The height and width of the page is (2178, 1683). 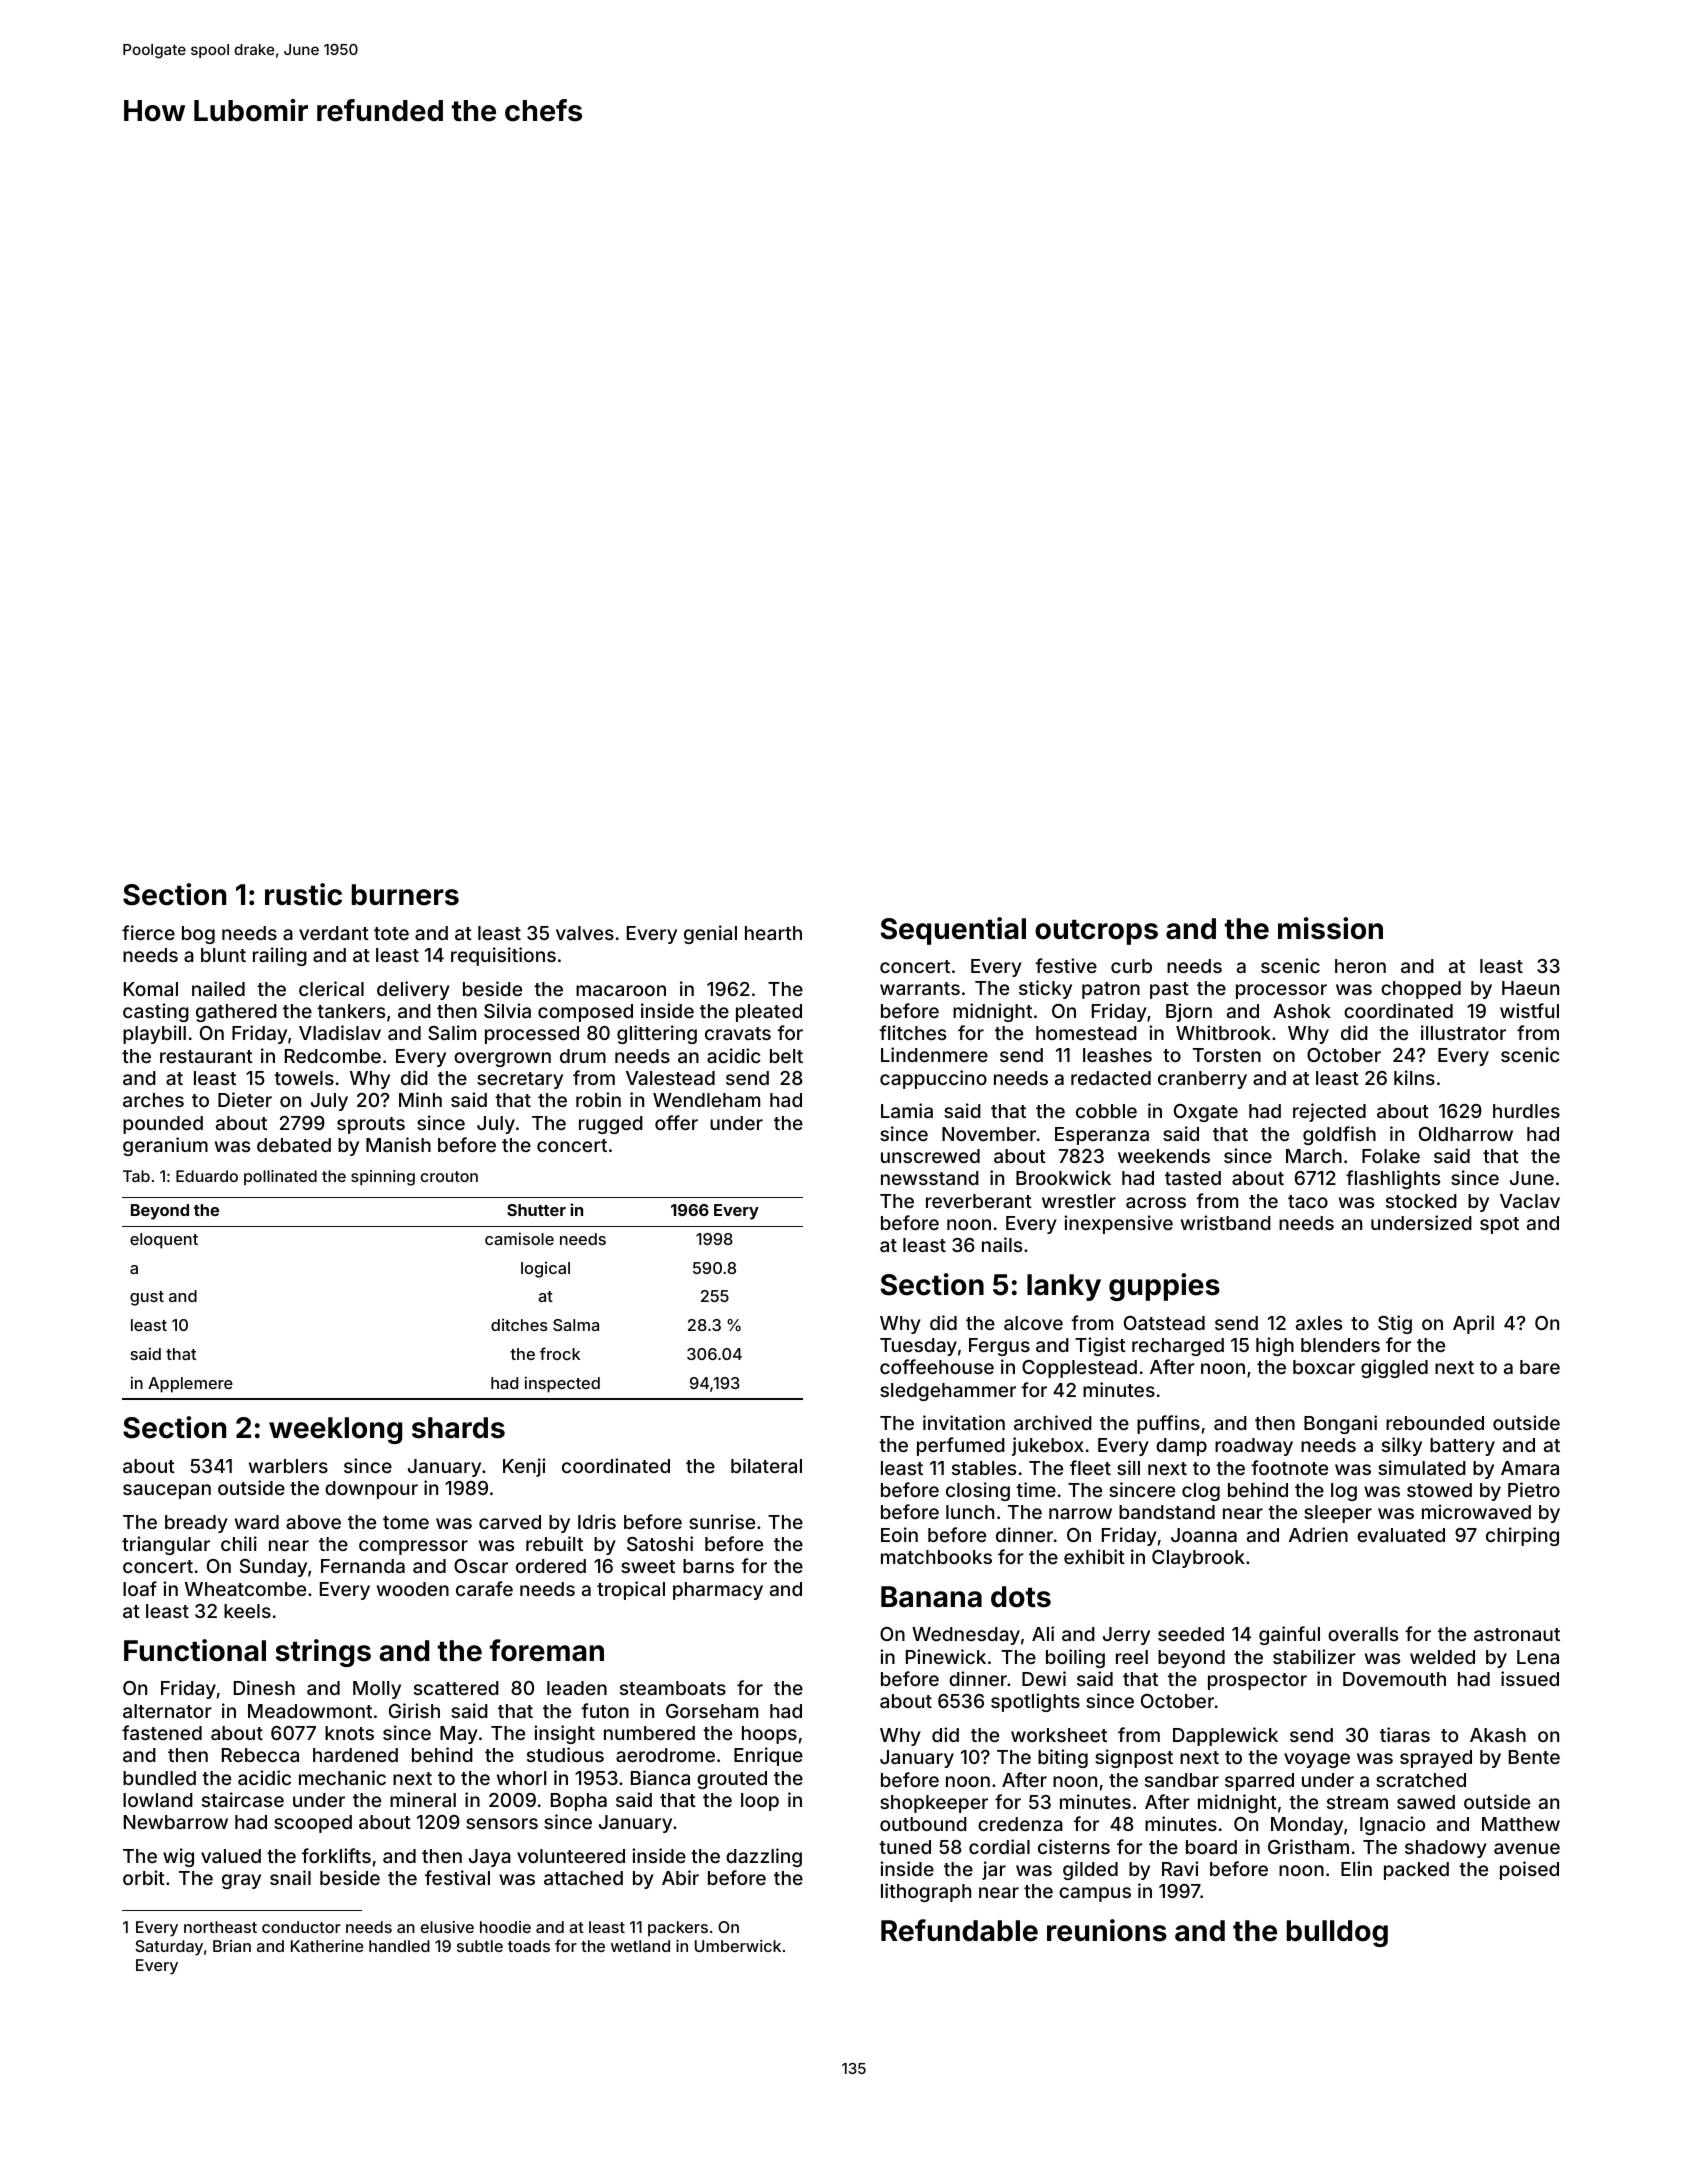 I want to click on rebounded, so click(x=1435, y=1423).
